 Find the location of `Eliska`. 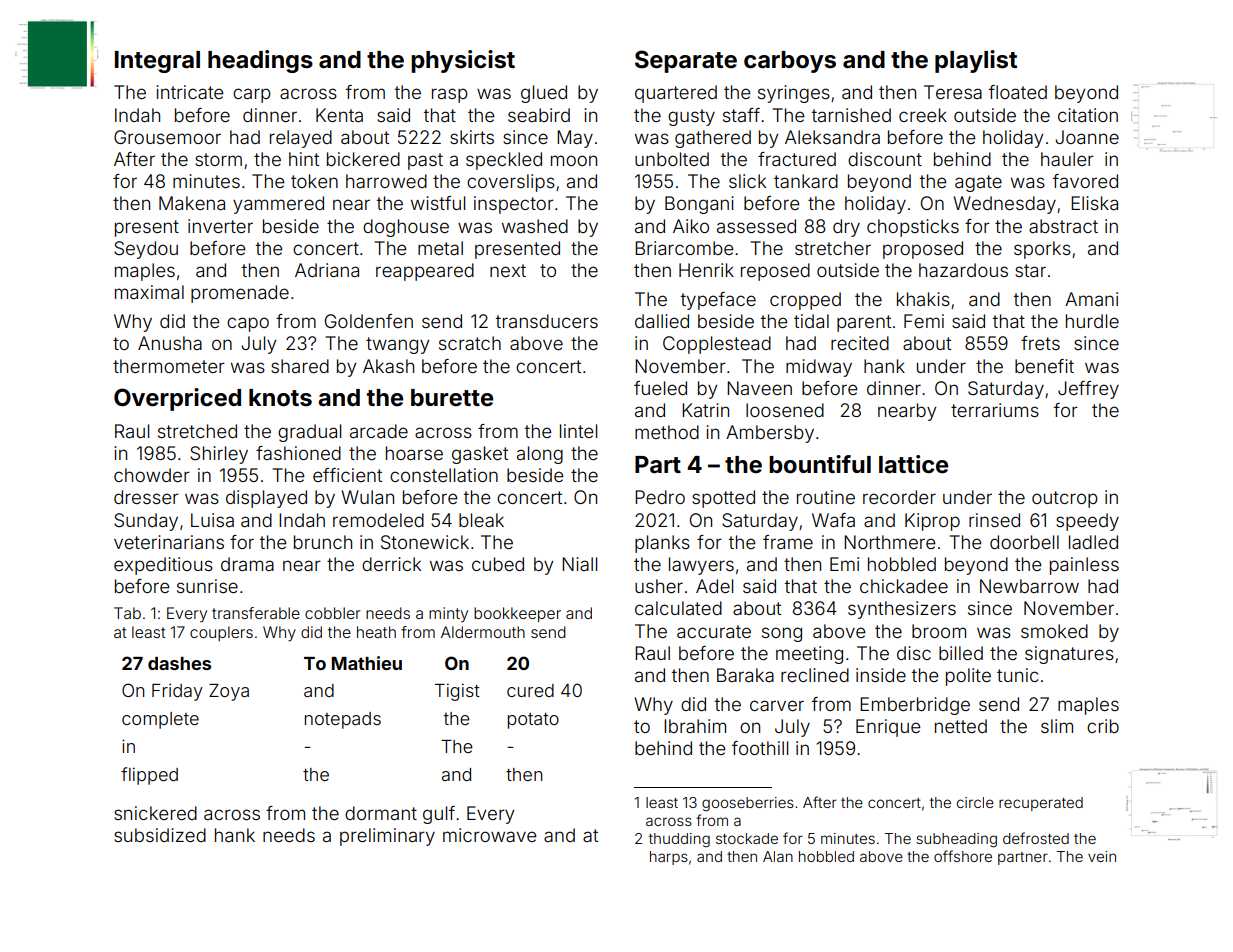

Eliska is located at coordinates (1094, 203).
